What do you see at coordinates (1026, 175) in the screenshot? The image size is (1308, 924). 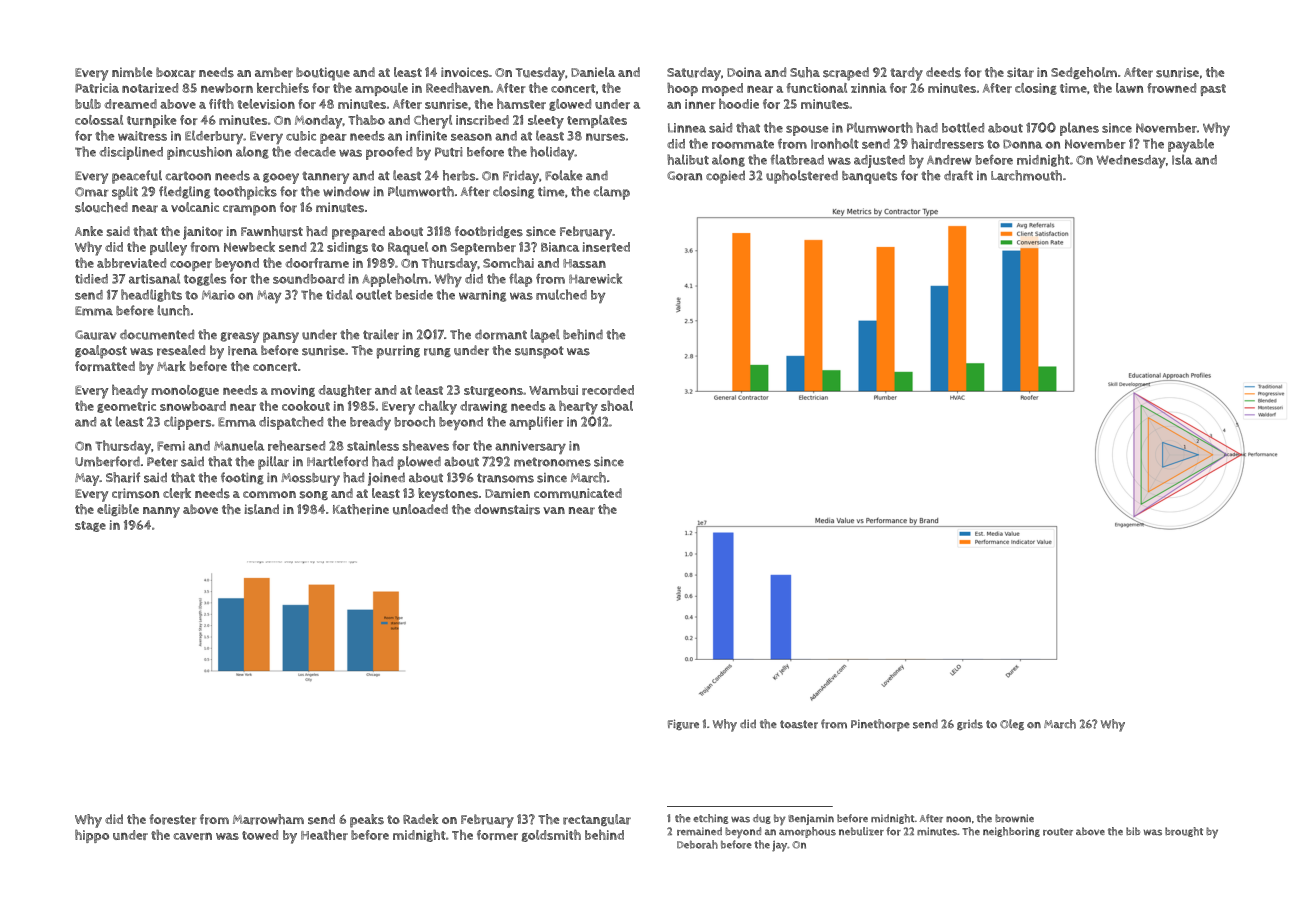 I see `Larchmouth` at bounding box center [1026, 175].
